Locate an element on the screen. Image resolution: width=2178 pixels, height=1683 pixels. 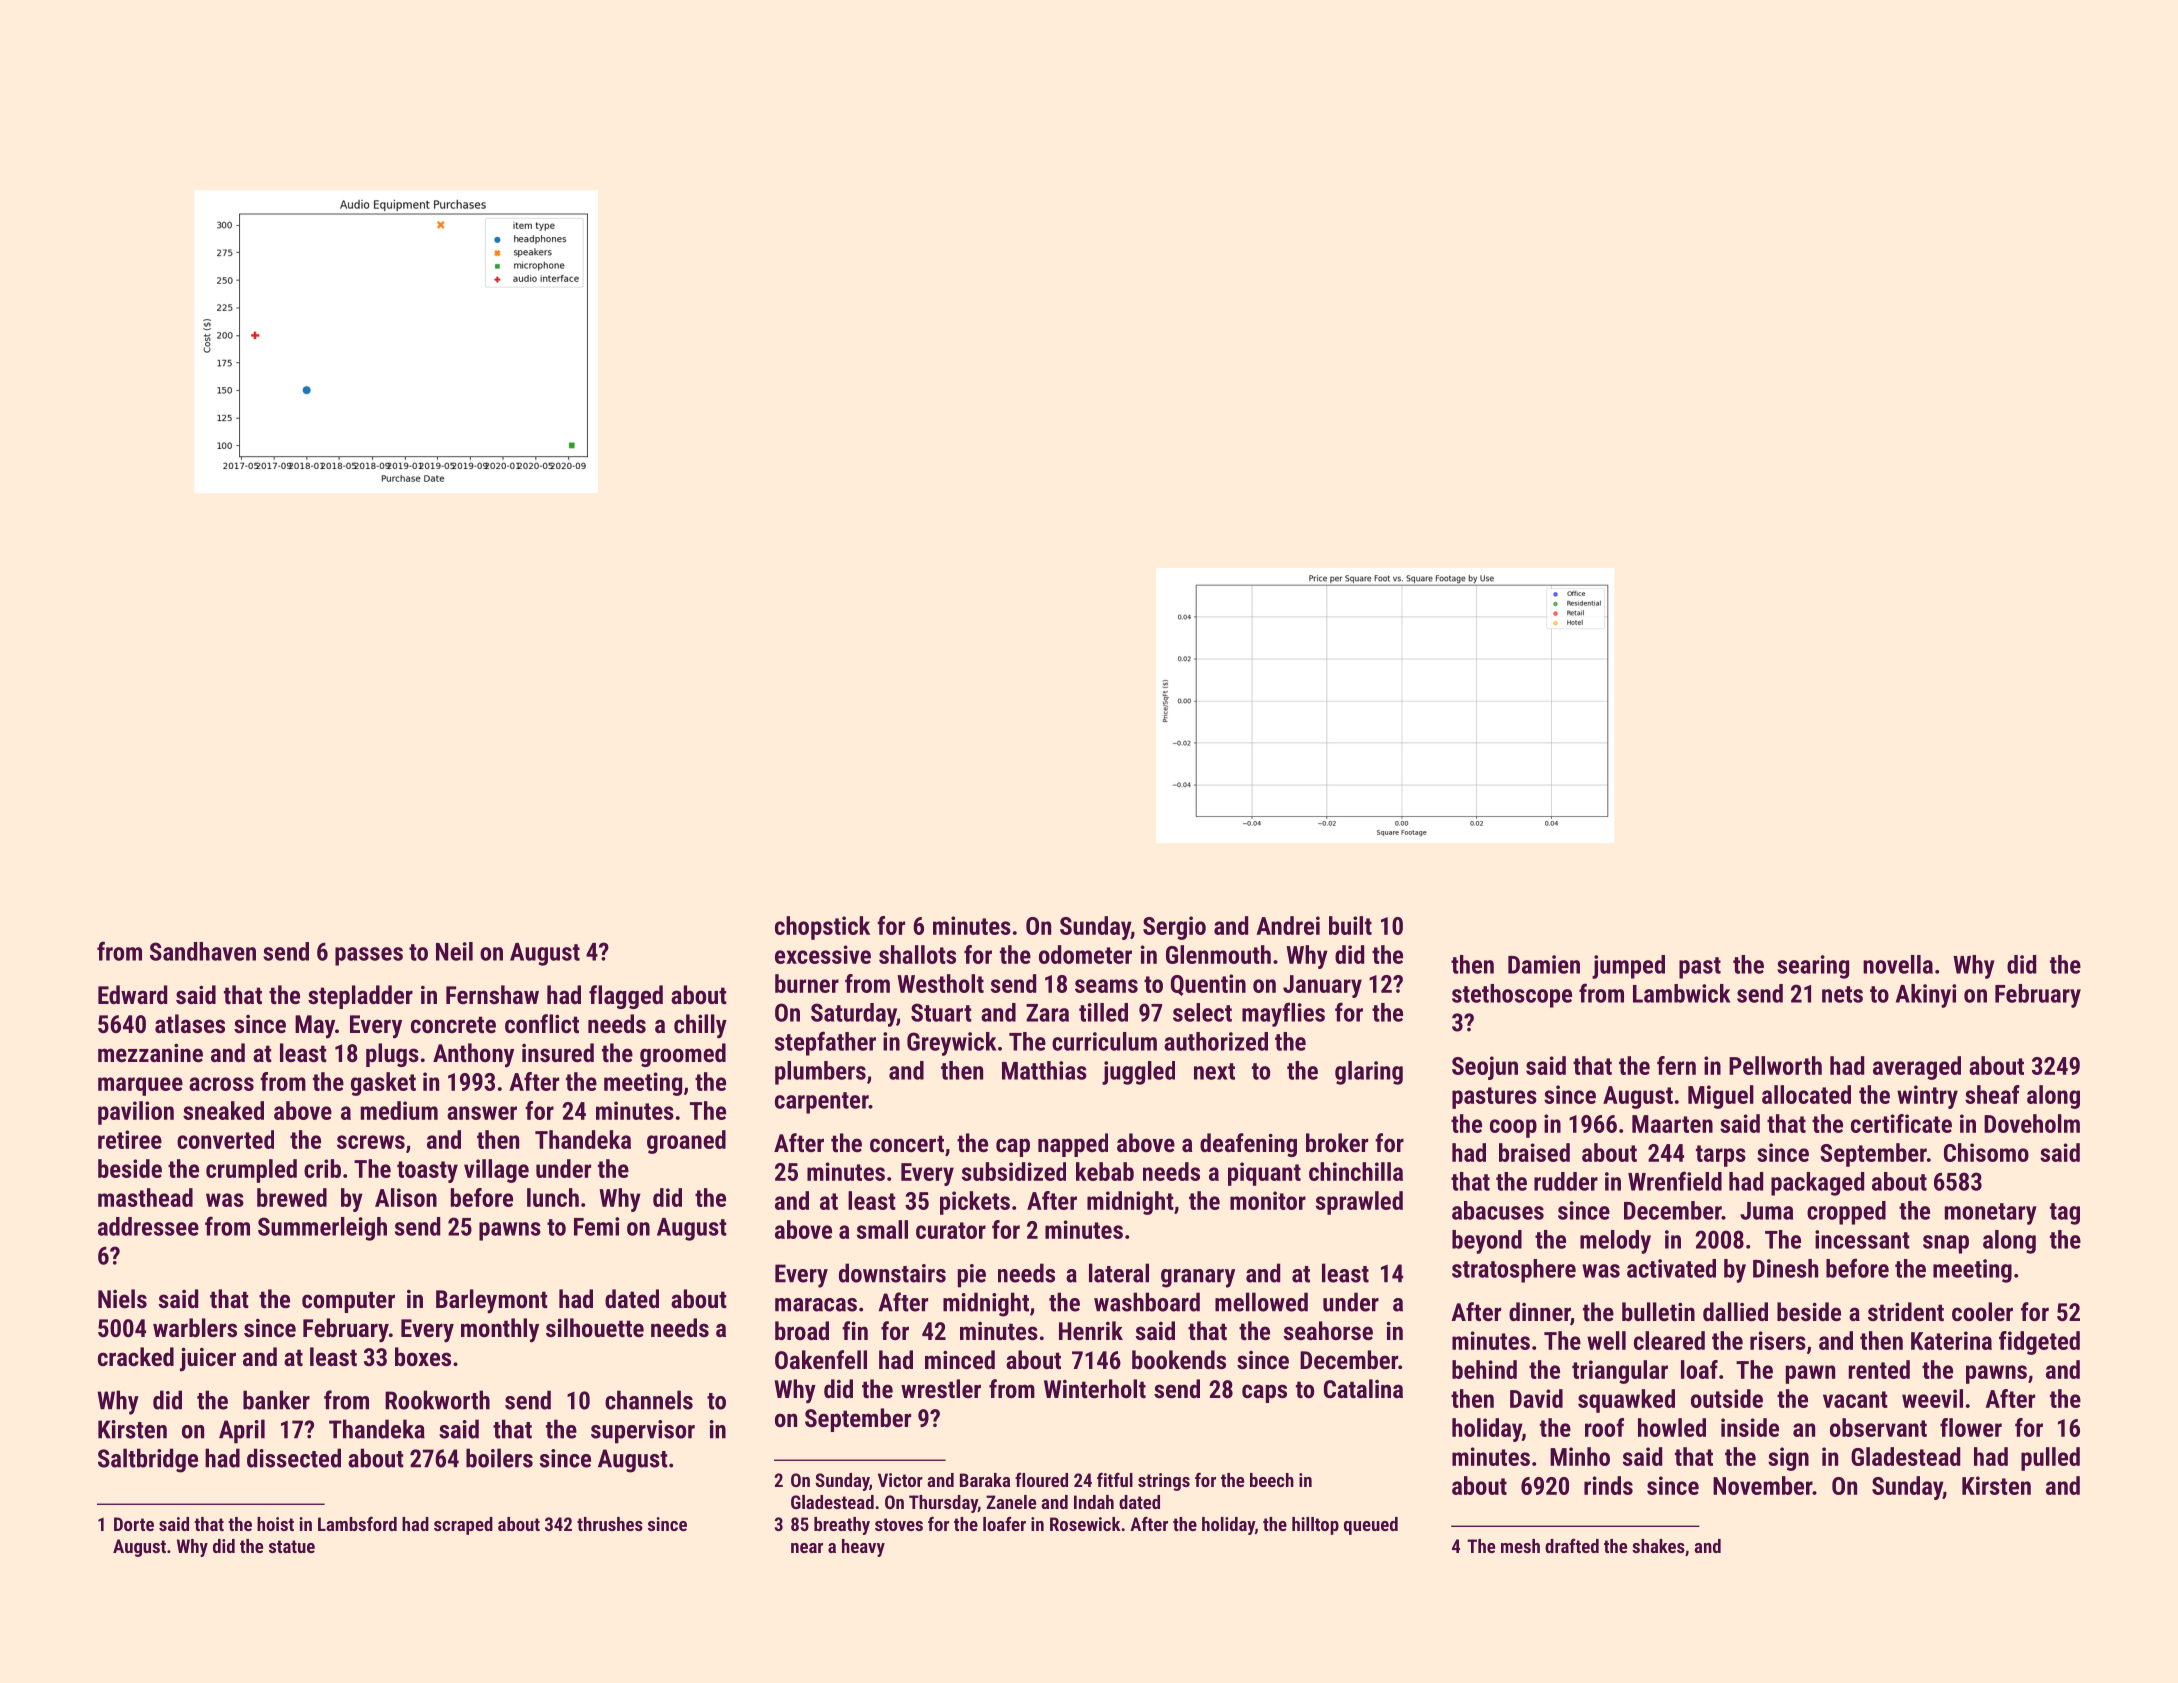
dissected is located at coordinates (294, 1458).
